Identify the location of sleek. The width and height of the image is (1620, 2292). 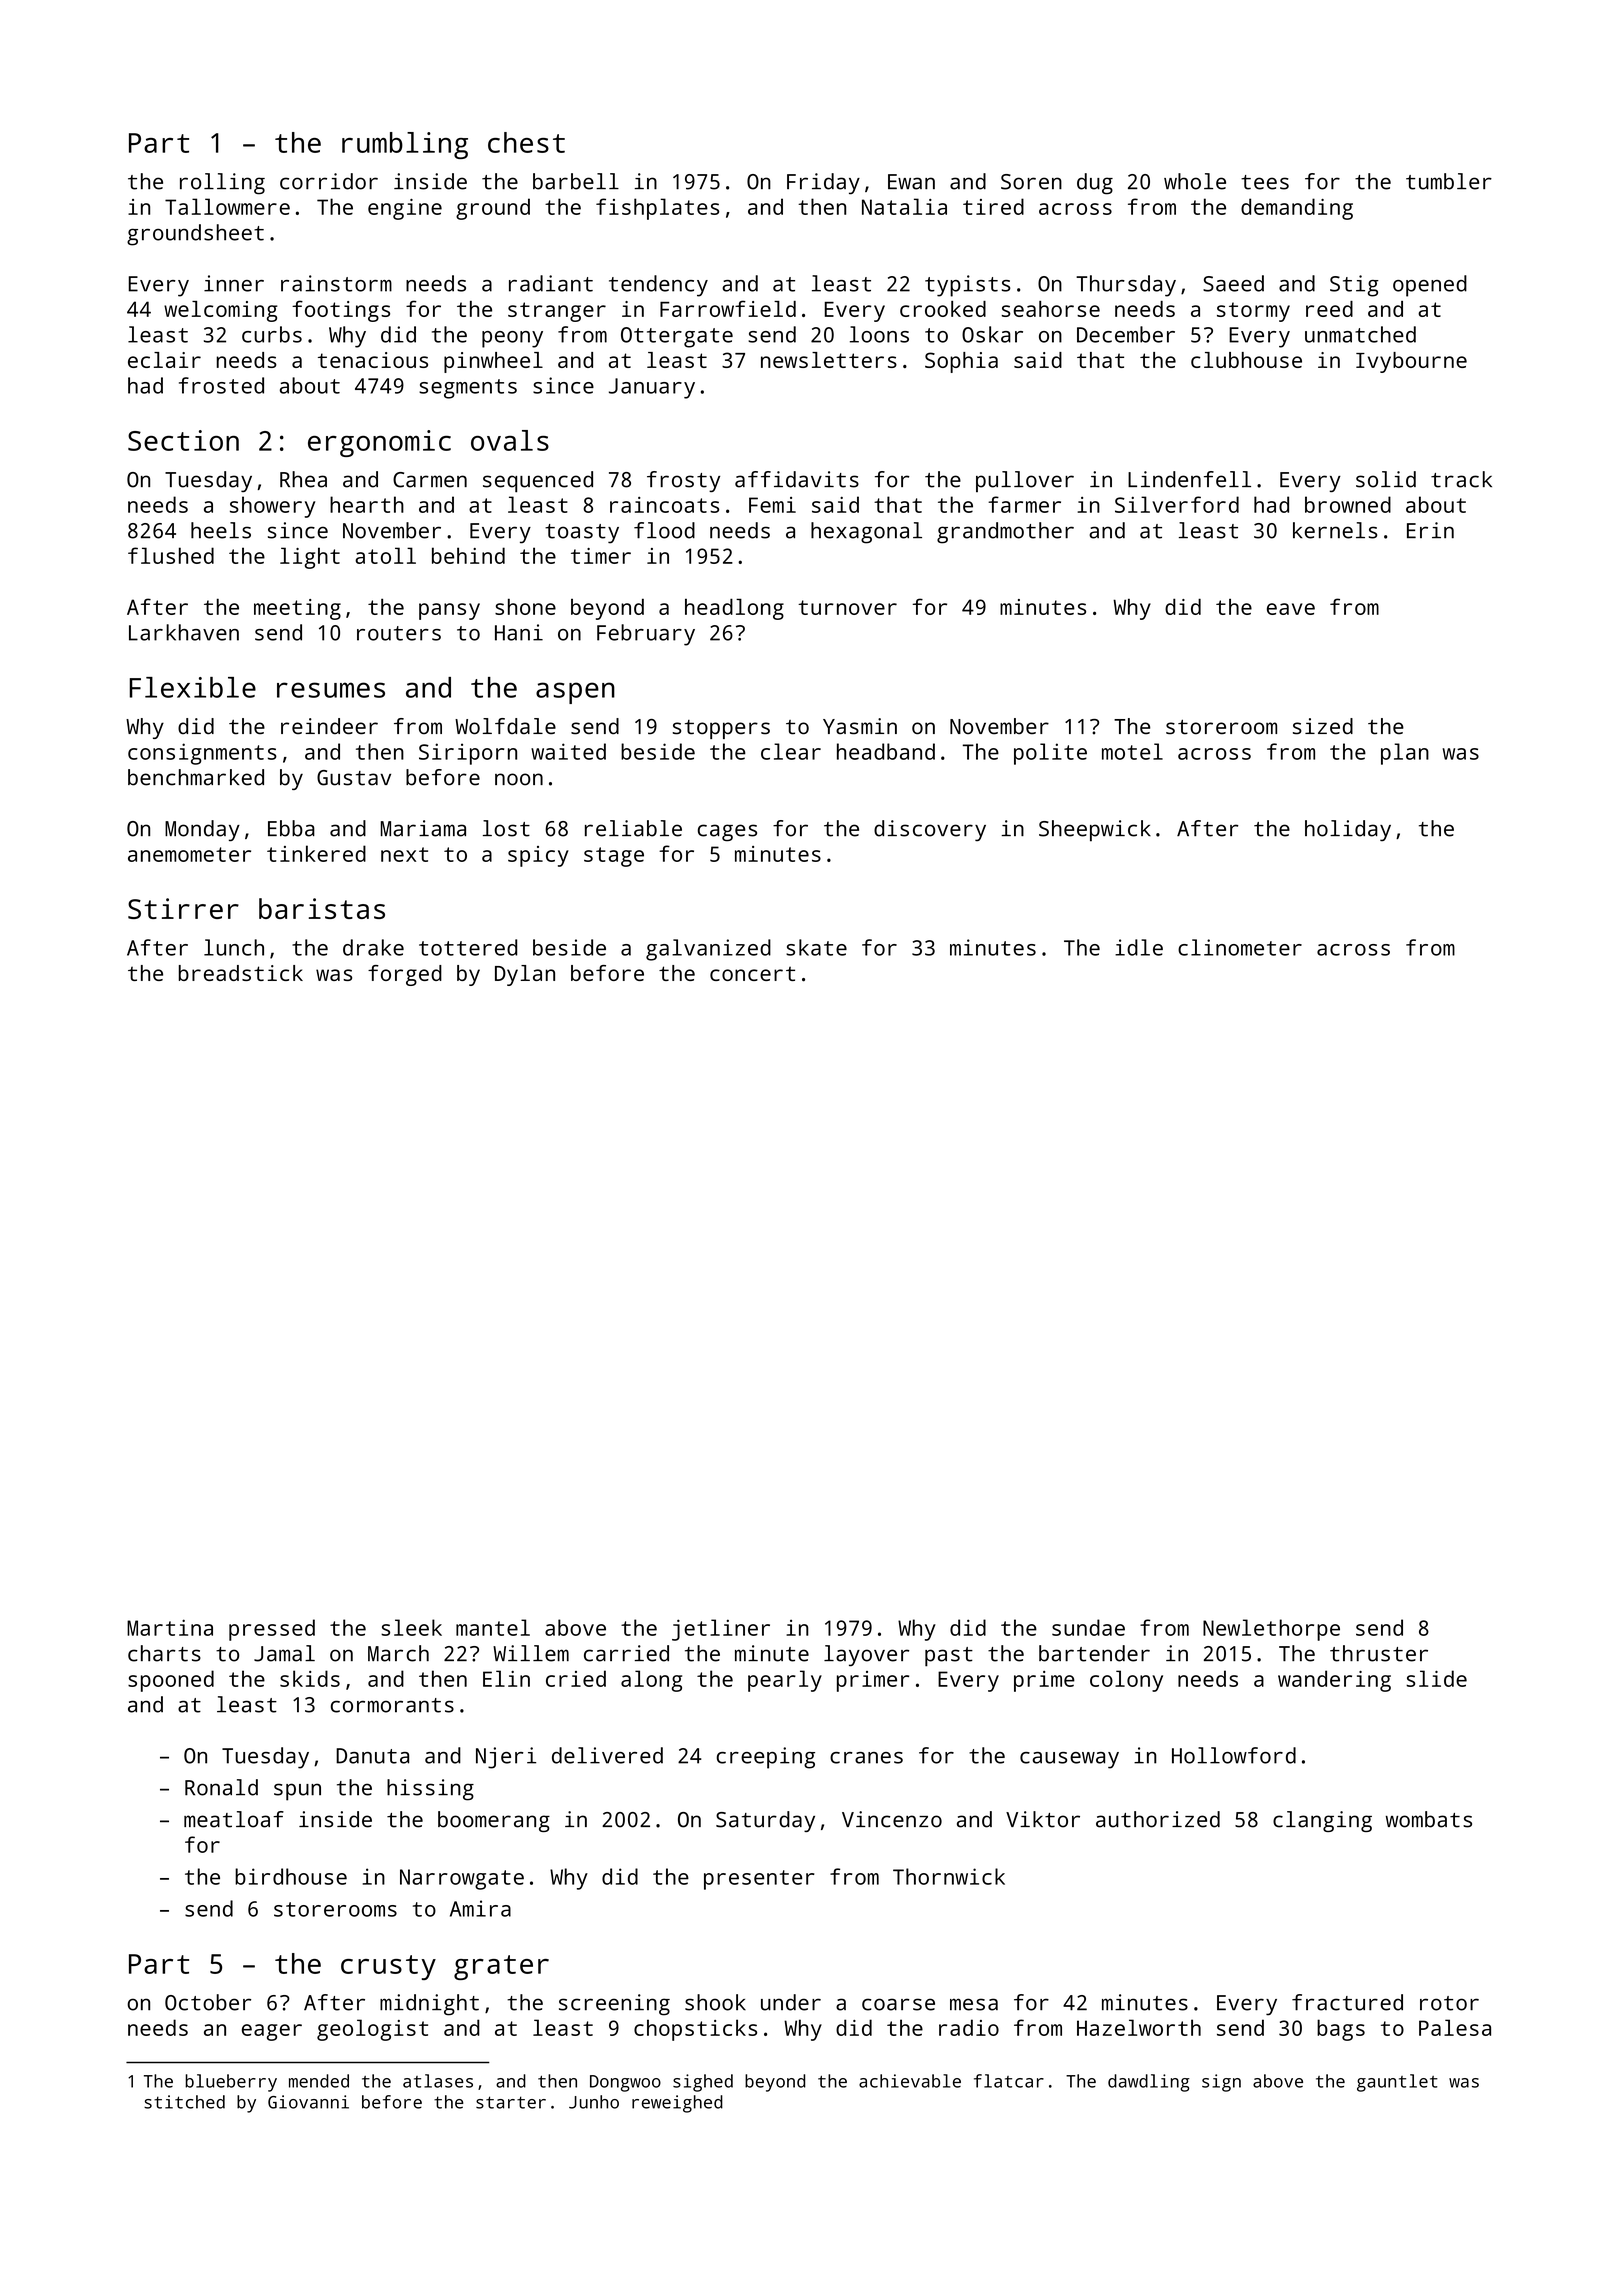
(411, 1627).
